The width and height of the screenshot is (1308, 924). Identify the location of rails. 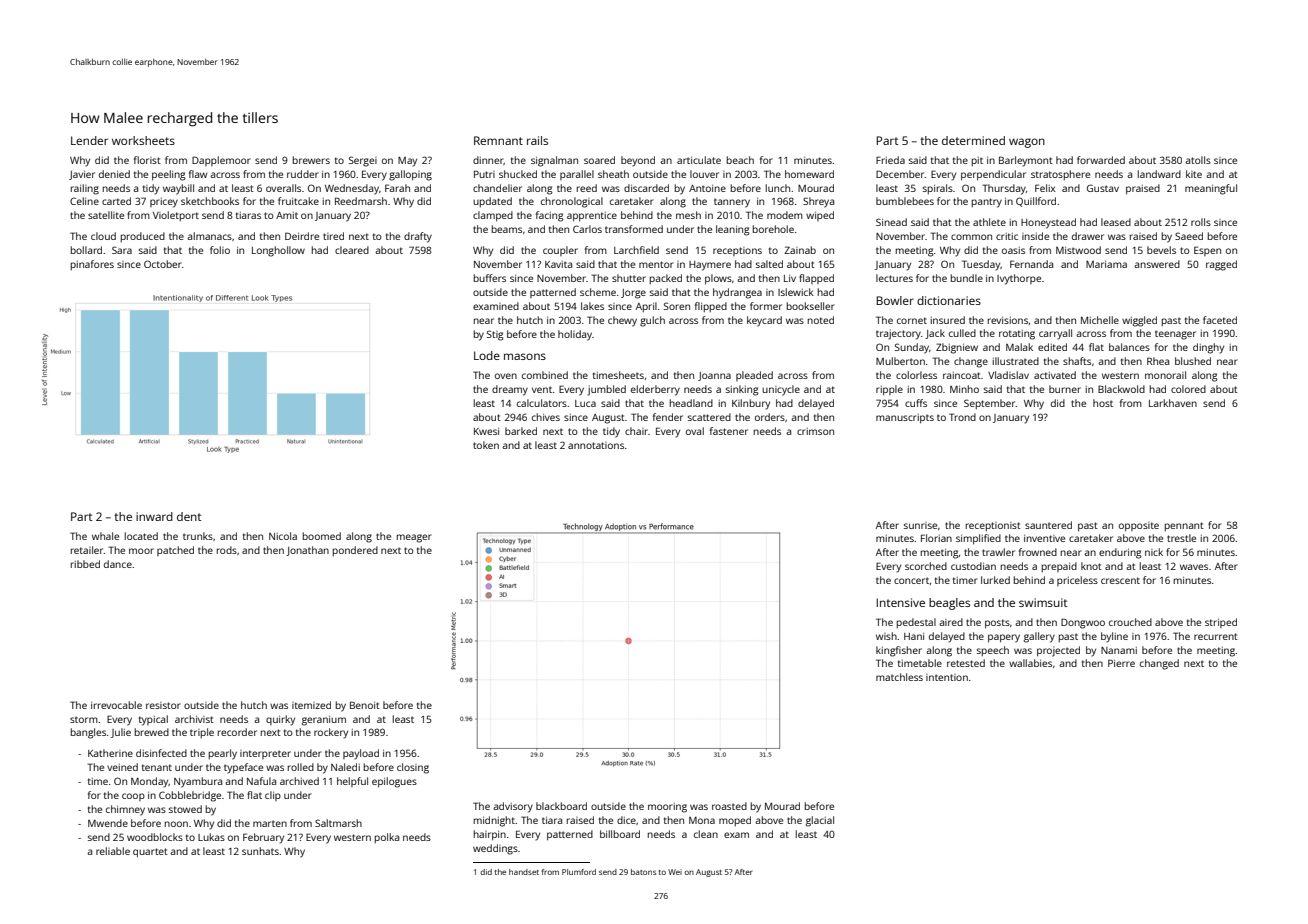
(537, 140).
